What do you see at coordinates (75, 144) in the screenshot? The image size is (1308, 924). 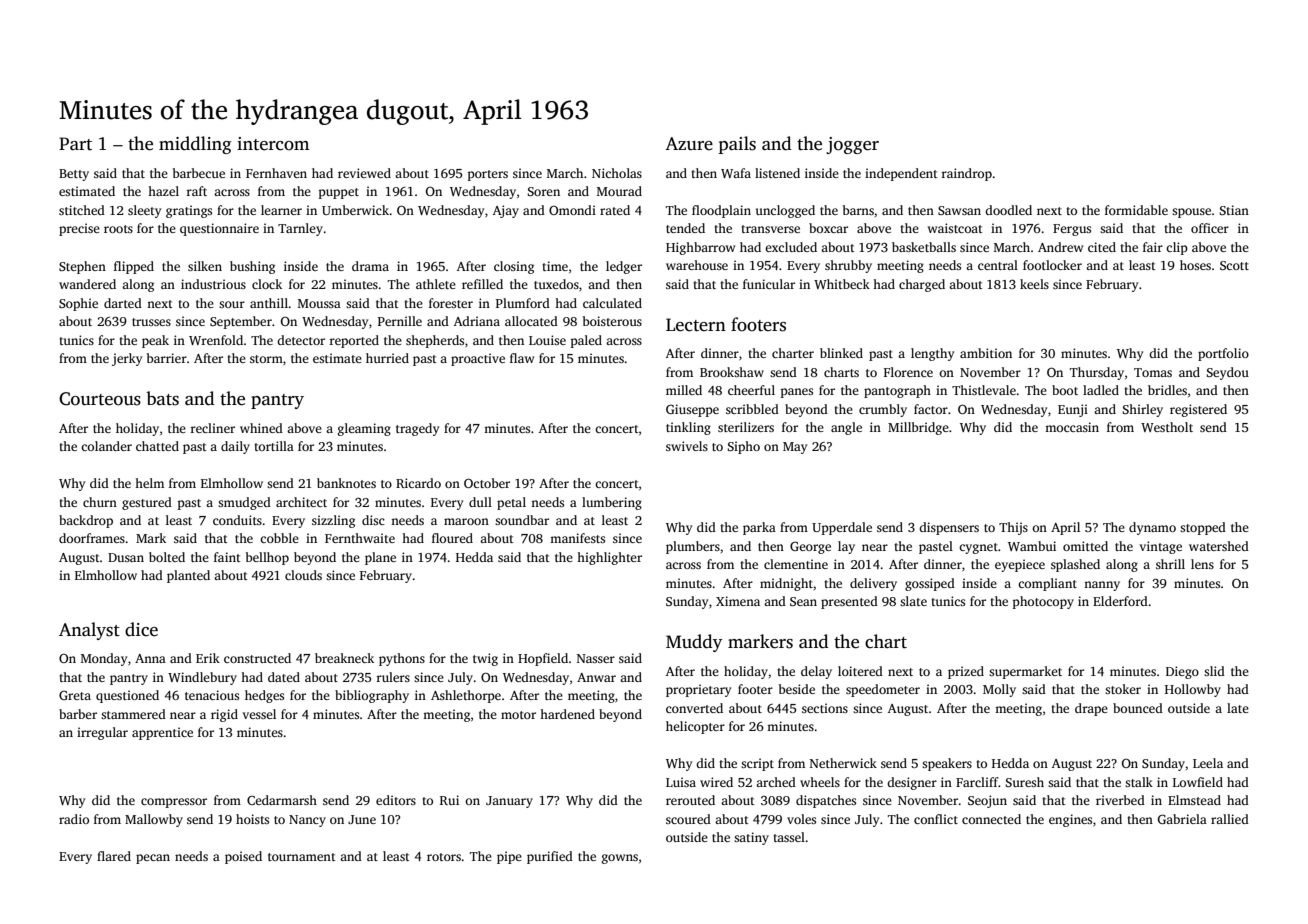 I see `Part` at bounding box center [75, 144].
